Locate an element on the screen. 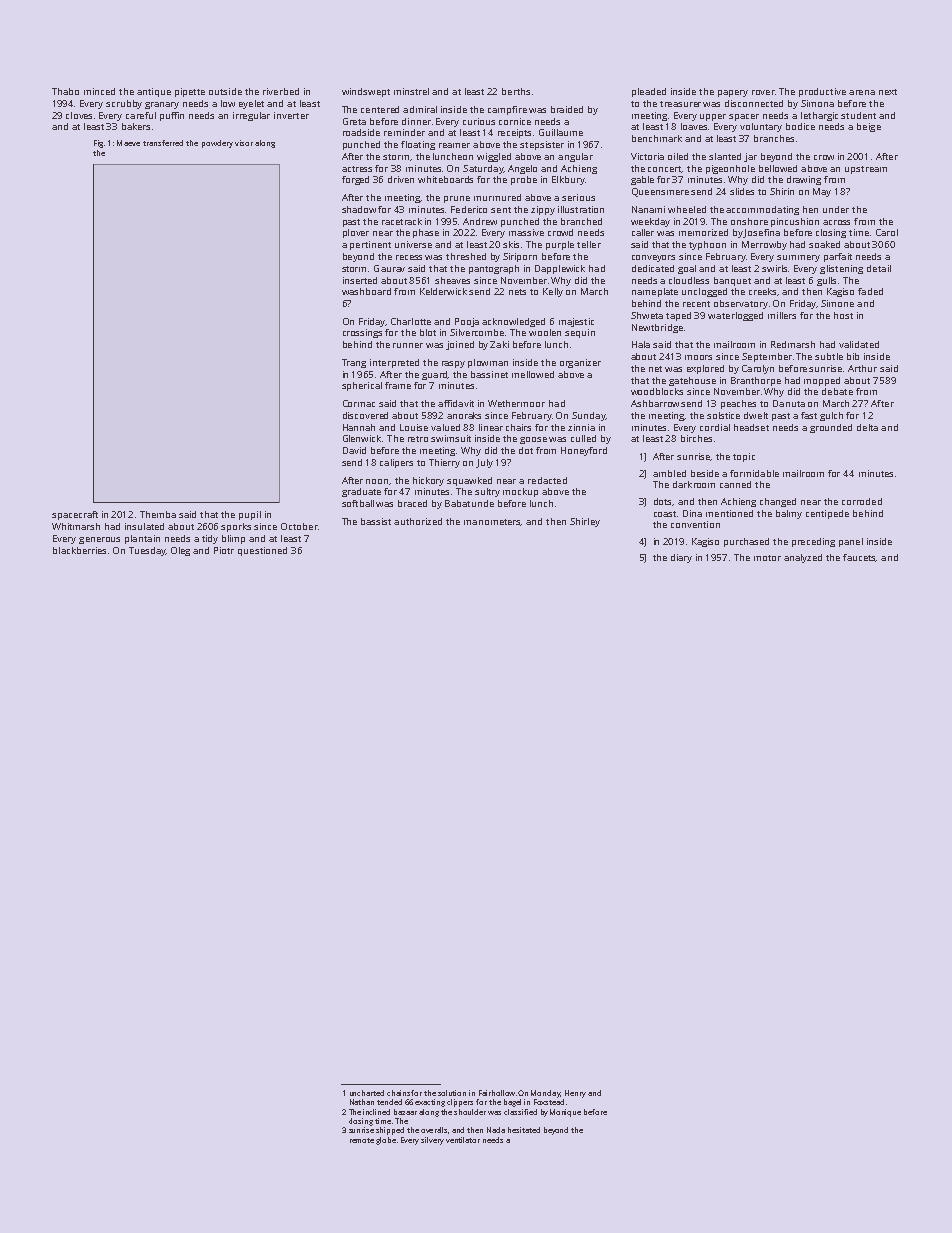 This screenshot has height=1233, width=952. berths is located at coordinates (516, 91).
